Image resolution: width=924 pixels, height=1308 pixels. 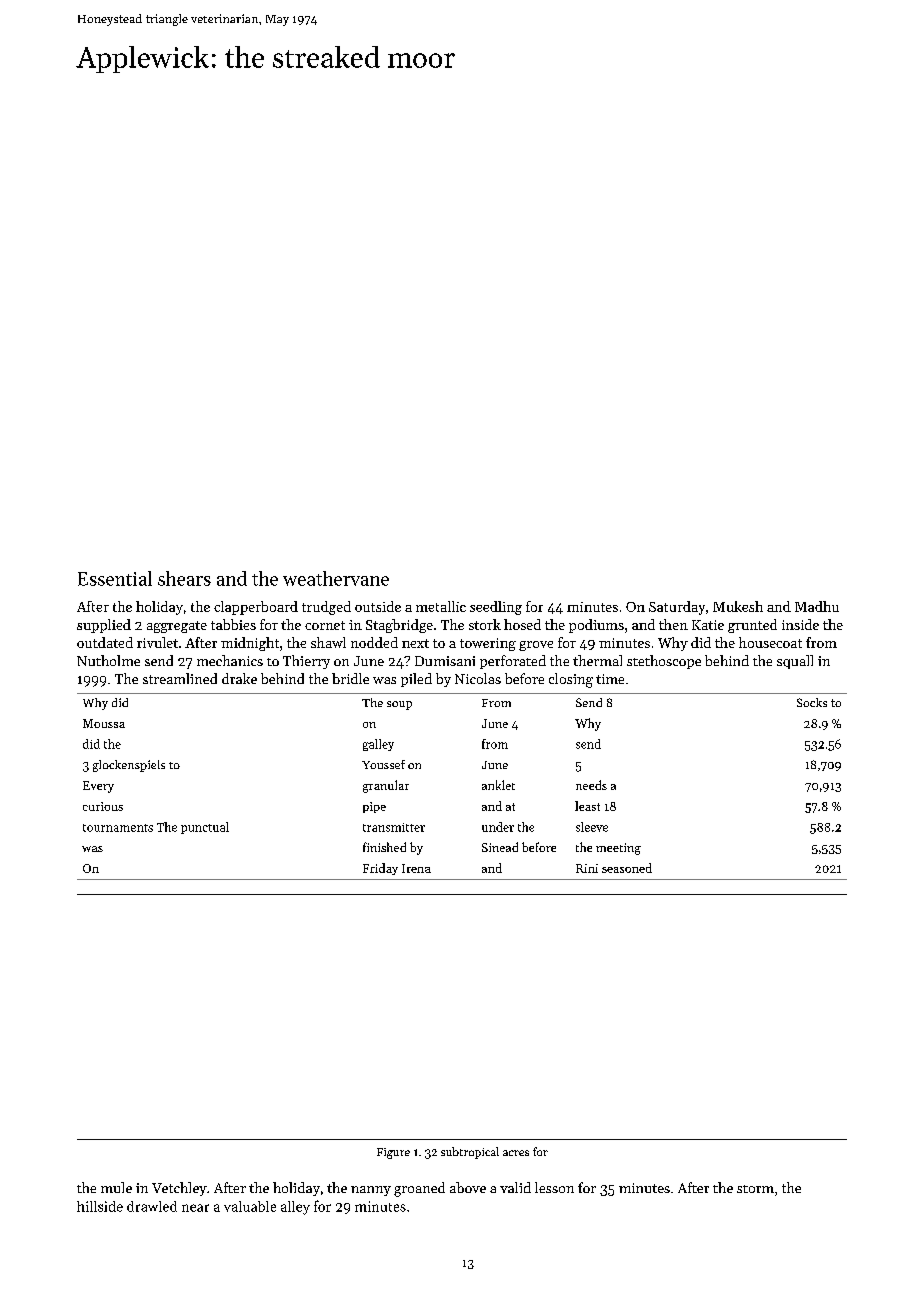 What do you see at coordinates (306, 662) in the image?
I see `Thierry` at bounding box center [306, 662].
